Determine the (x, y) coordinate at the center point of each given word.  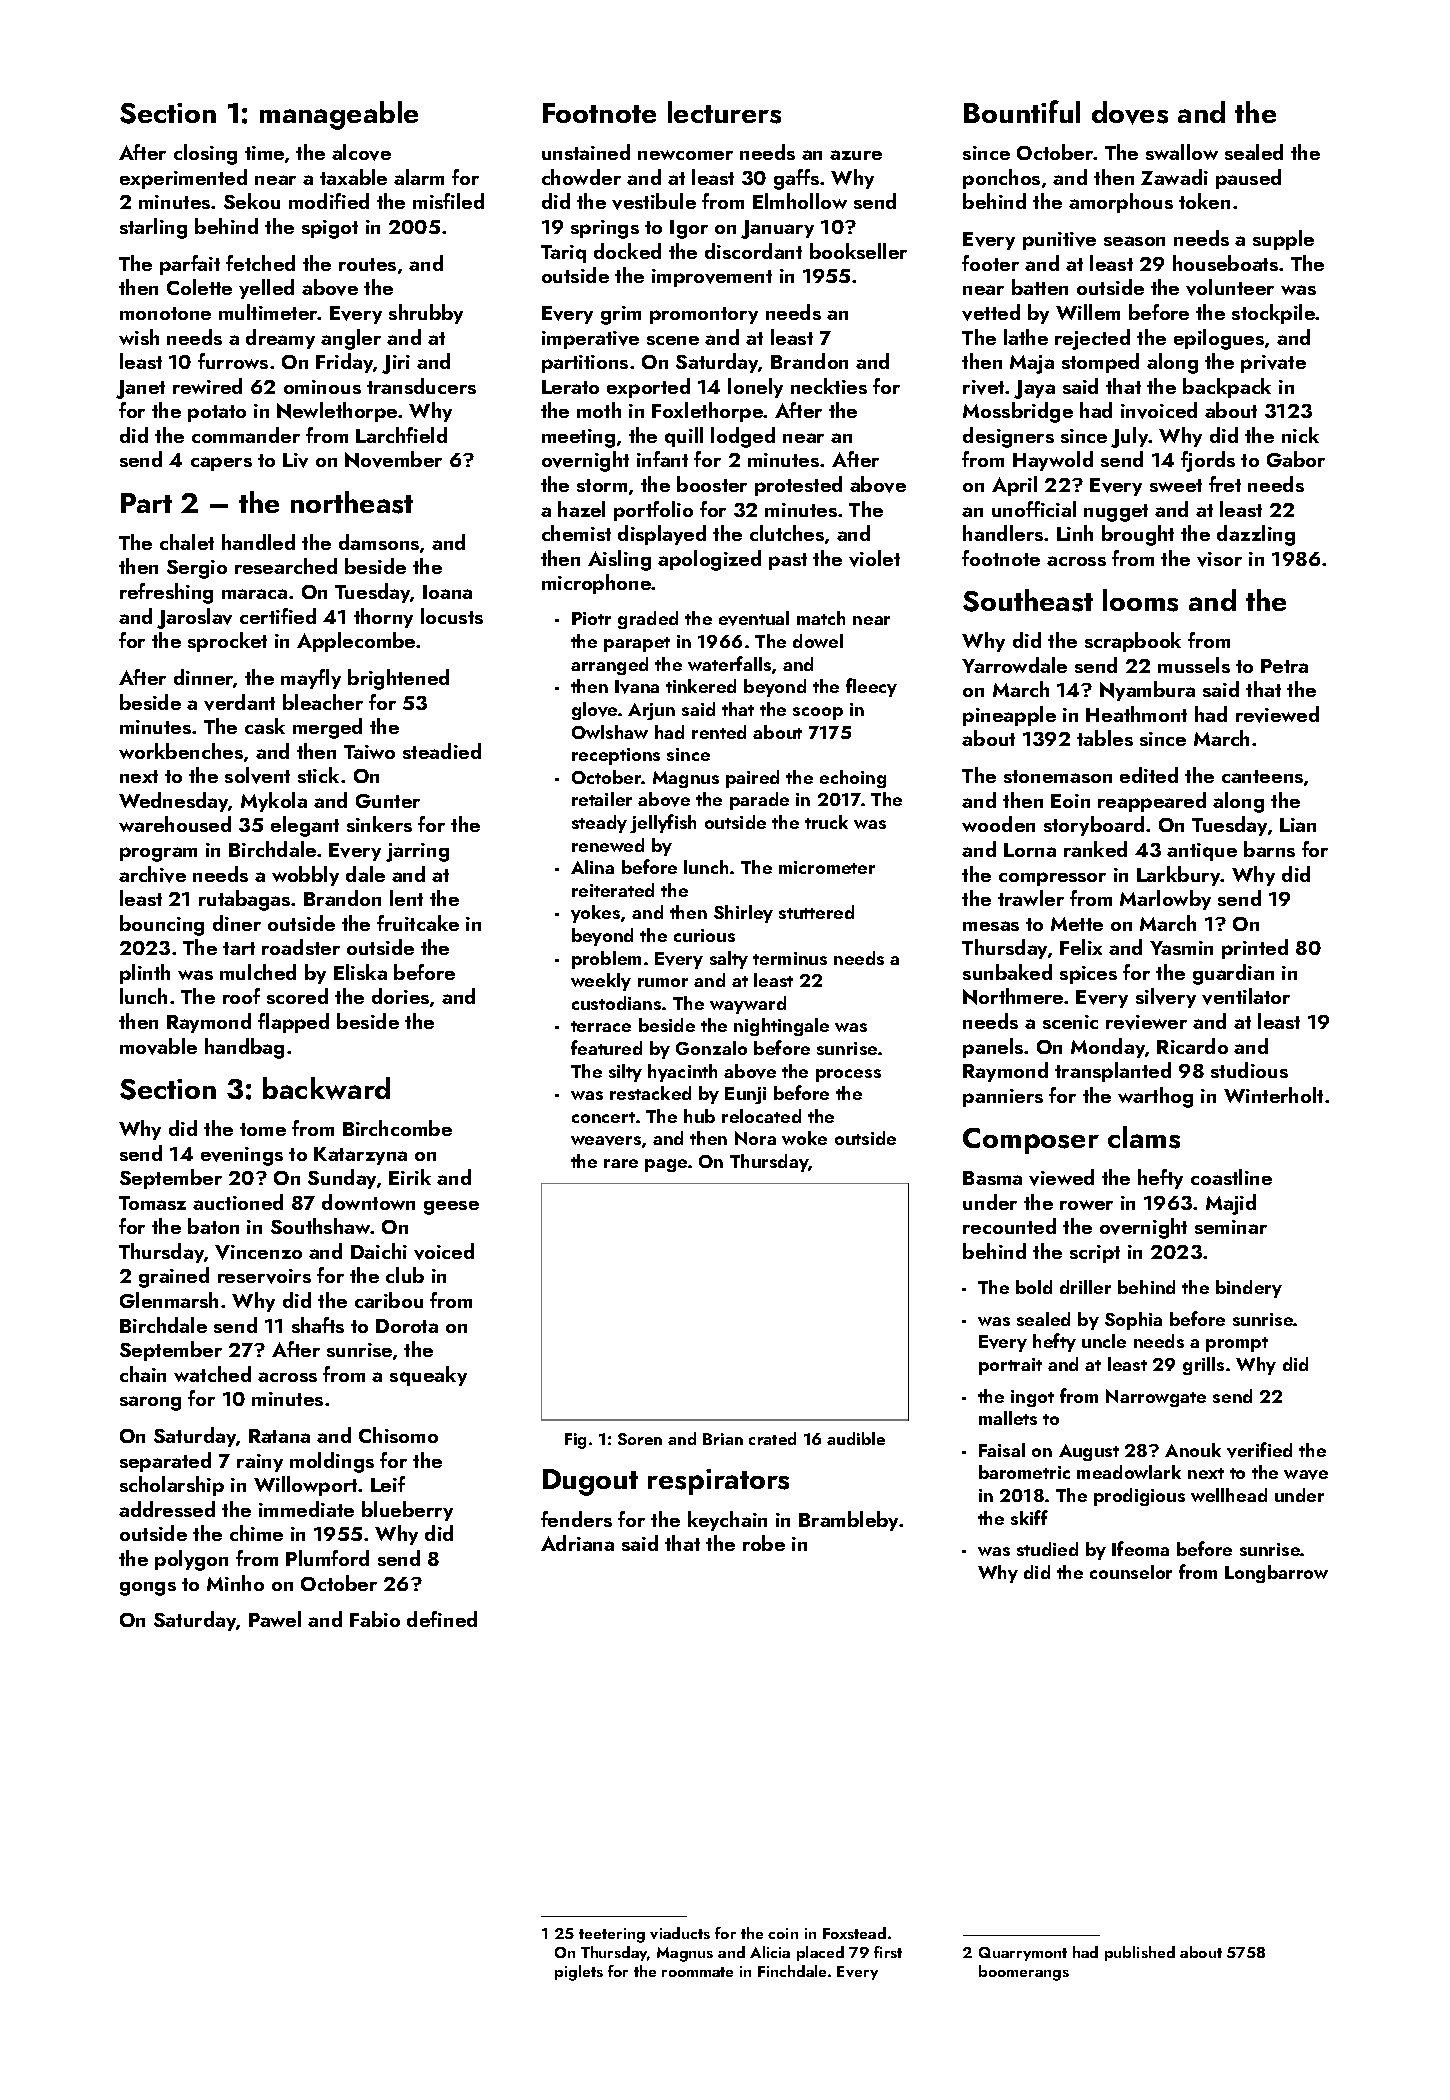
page (666, 1165)
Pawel (275, 1619)
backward (326, 1088)
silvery (1166, 998)
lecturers (724, 112)
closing (205, 154)
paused (1248, 179)
